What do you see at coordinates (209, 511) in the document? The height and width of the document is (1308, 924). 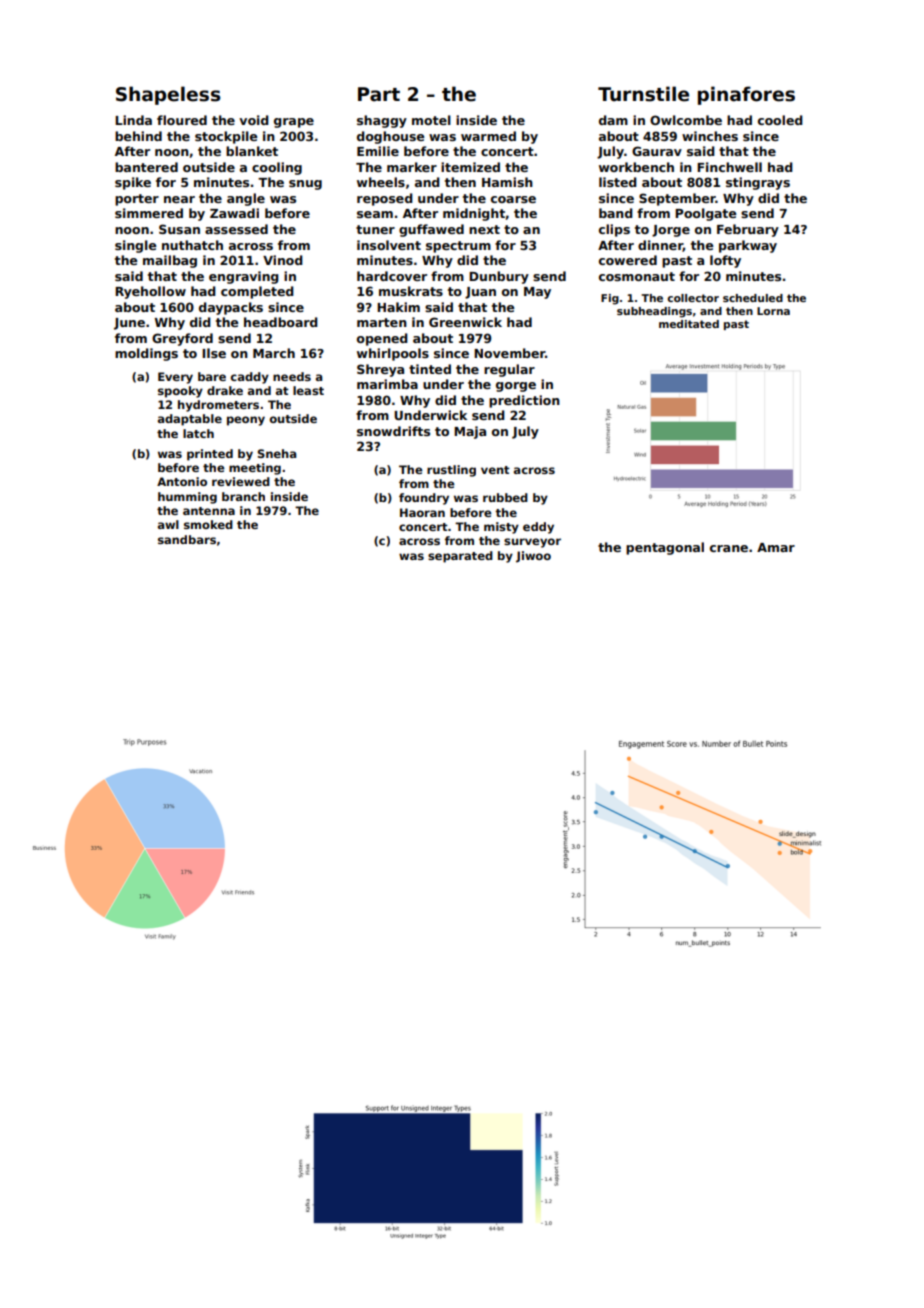 I see `antenna` at bounding box center [209, 511].
